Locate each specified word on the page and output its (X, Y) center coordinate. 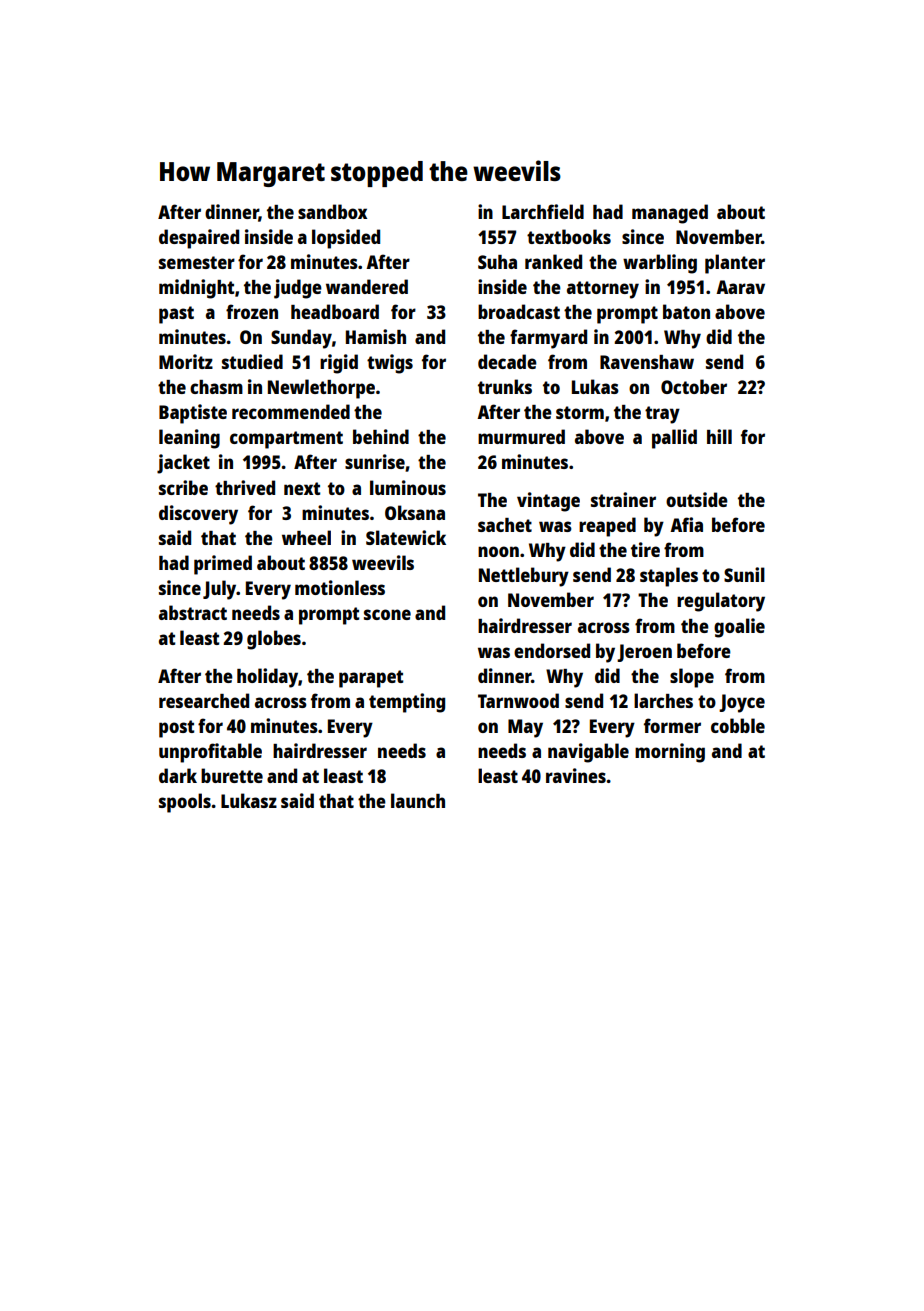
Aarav (740, 287)
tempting (407, 703)
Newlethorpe (321, 389)
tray (662, 415)
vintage (548, 502)
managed (670, 214)
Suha (497, 262)
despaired (199, 239)
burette (232, 775)
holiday (267, 678)
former (672, 725)
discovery (198, 515)
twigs (390, 364)
